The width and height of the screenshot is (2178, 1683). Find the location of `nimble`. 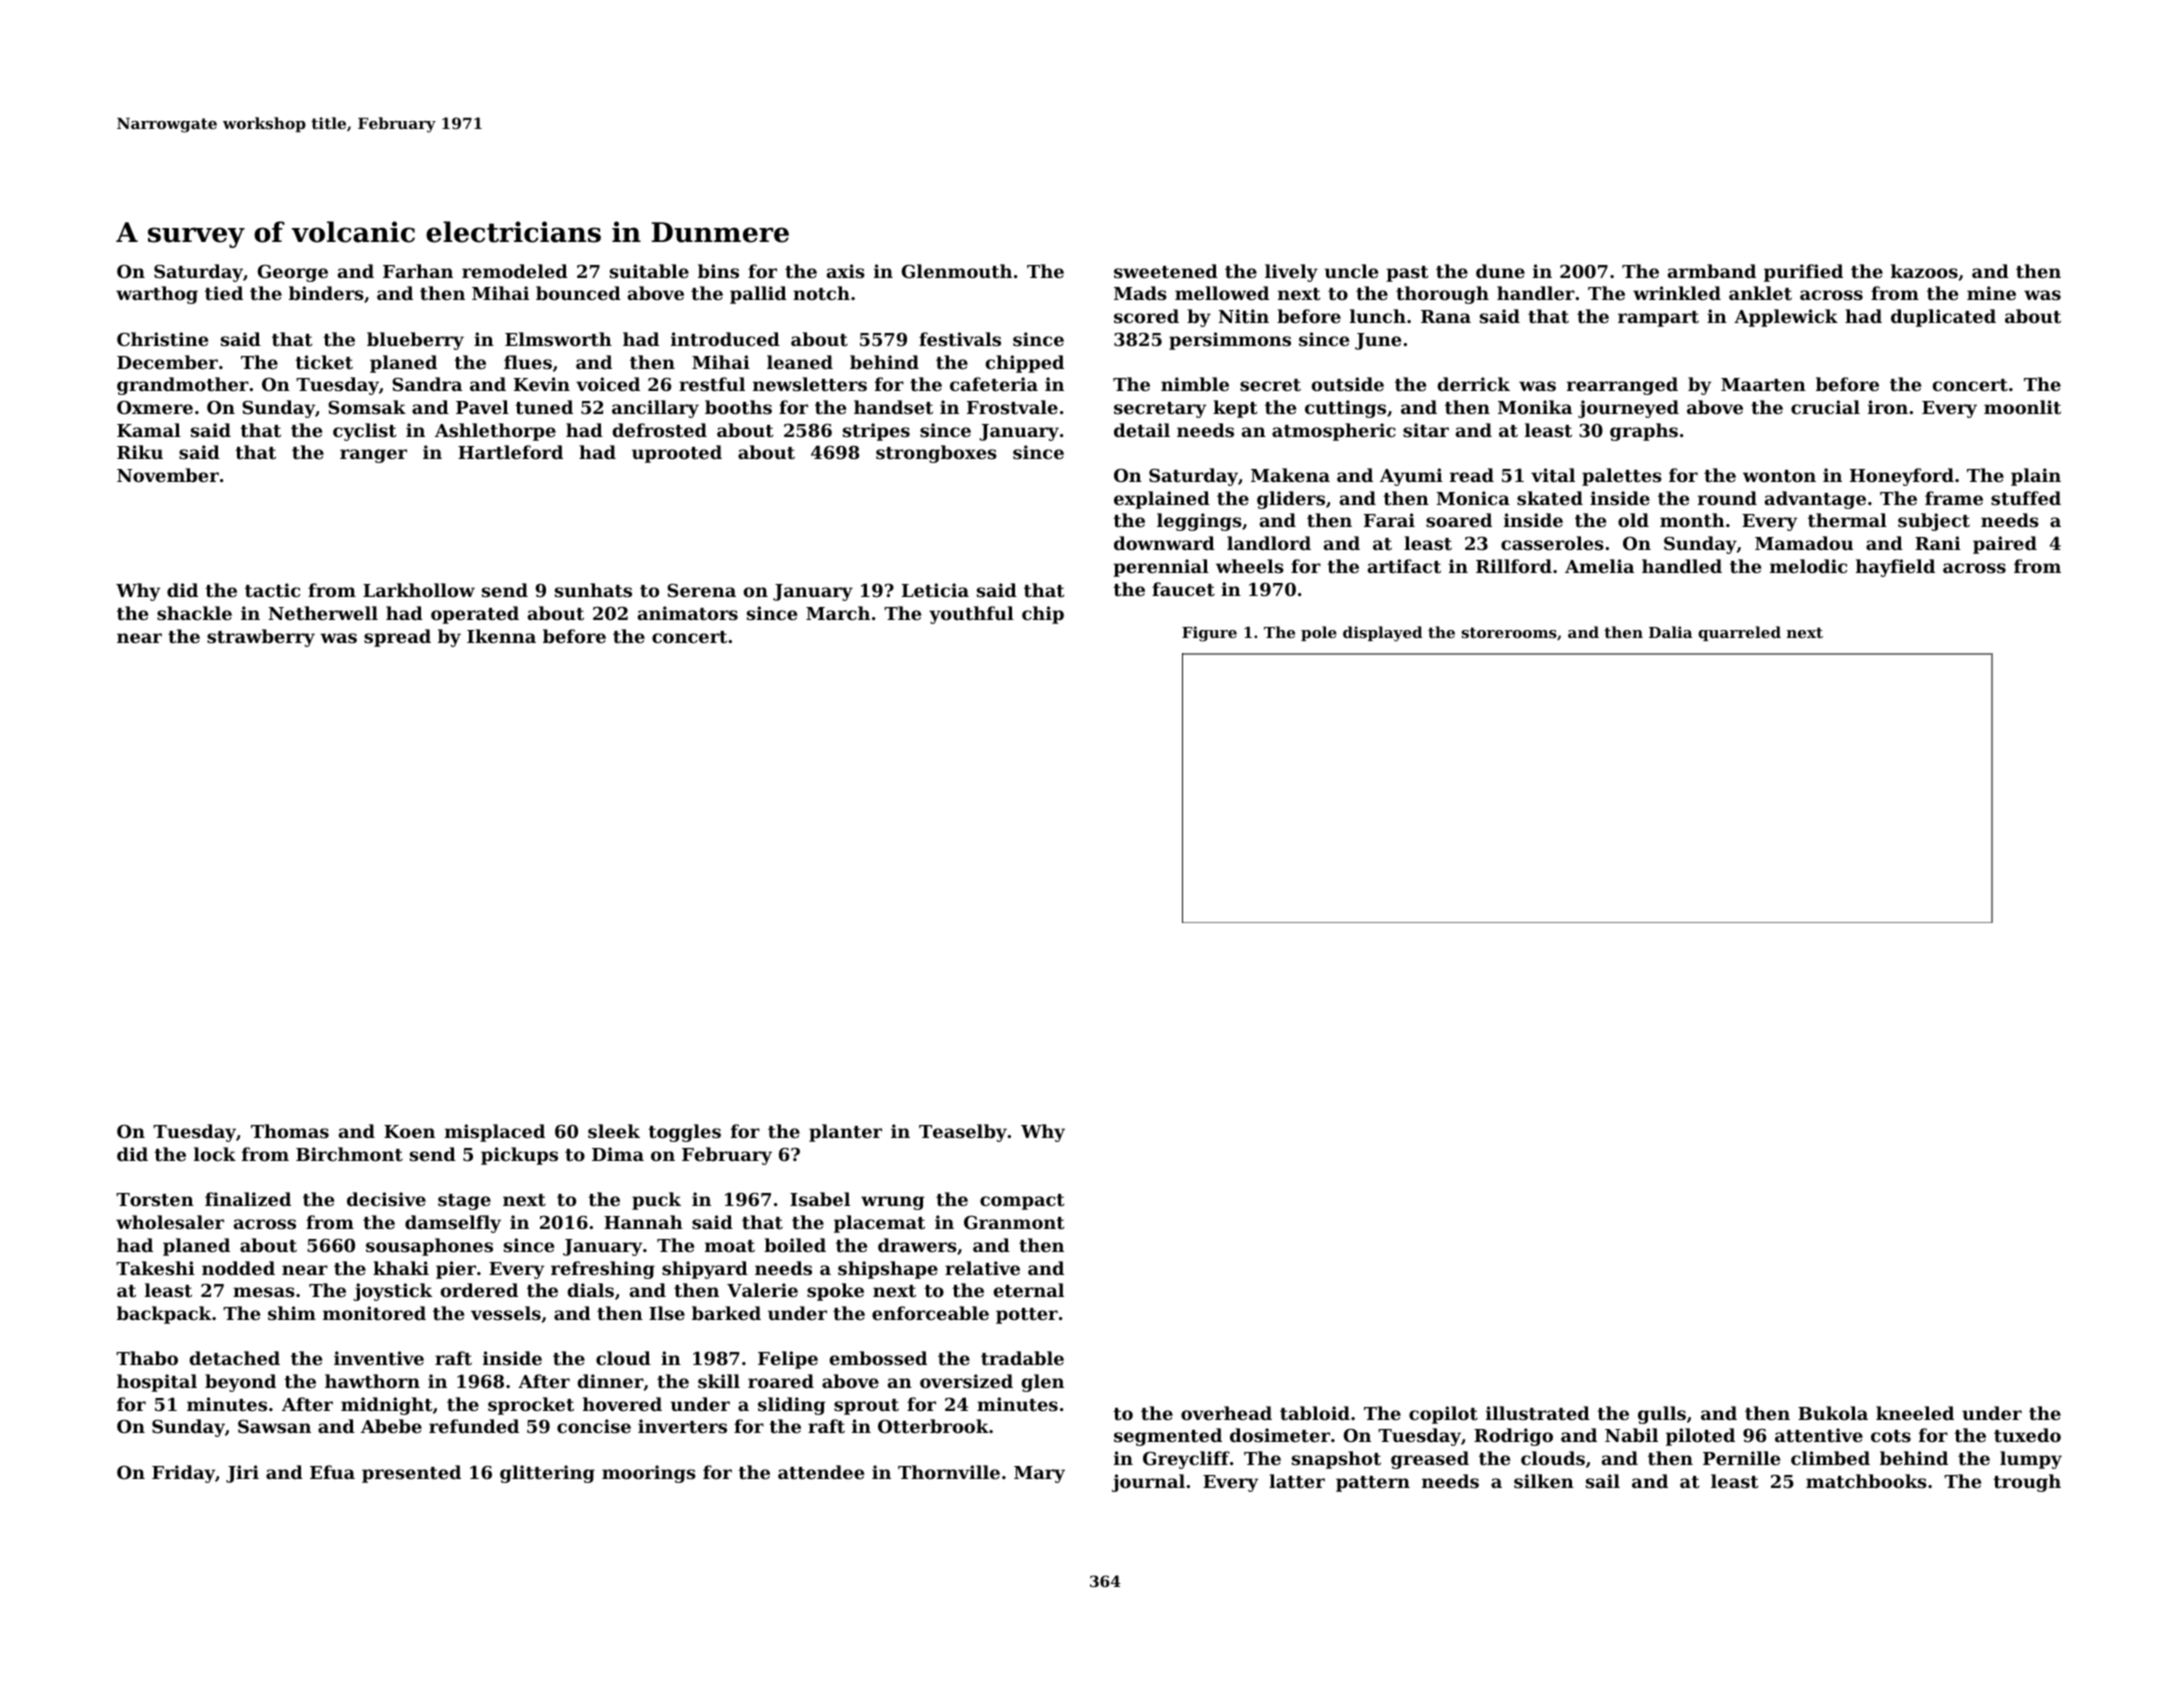

nimble is located at coordinates (1195, 384).
